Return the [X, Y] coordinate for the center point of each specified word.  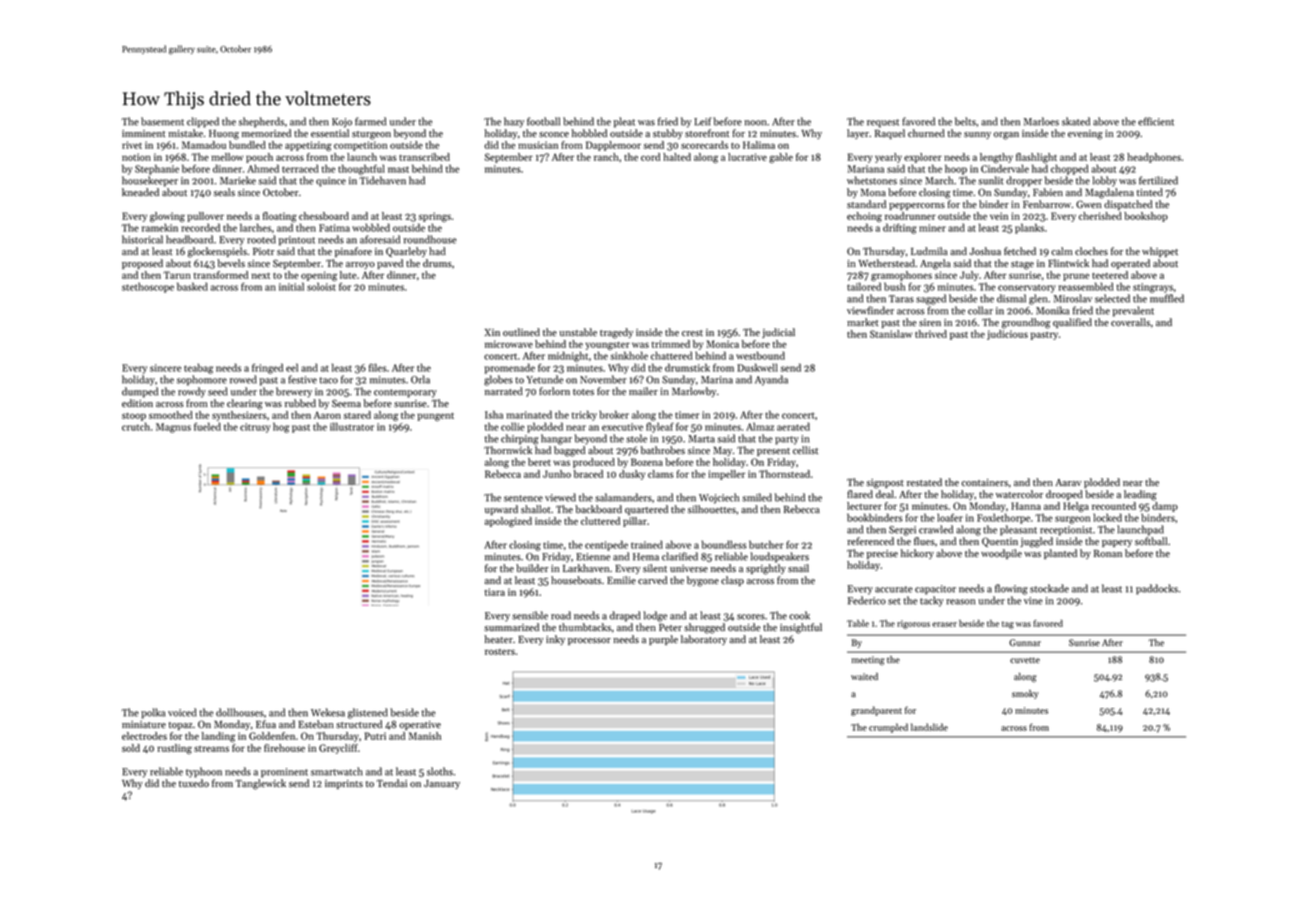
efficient [1156, 121]
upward [501, 510]
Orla [420, 379]
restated [924, 482]
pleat [624, 122]
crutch [136, 426]
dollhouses [240, 712]
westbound [760, 355]
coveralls [1130, 322]
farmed [370, 121]
